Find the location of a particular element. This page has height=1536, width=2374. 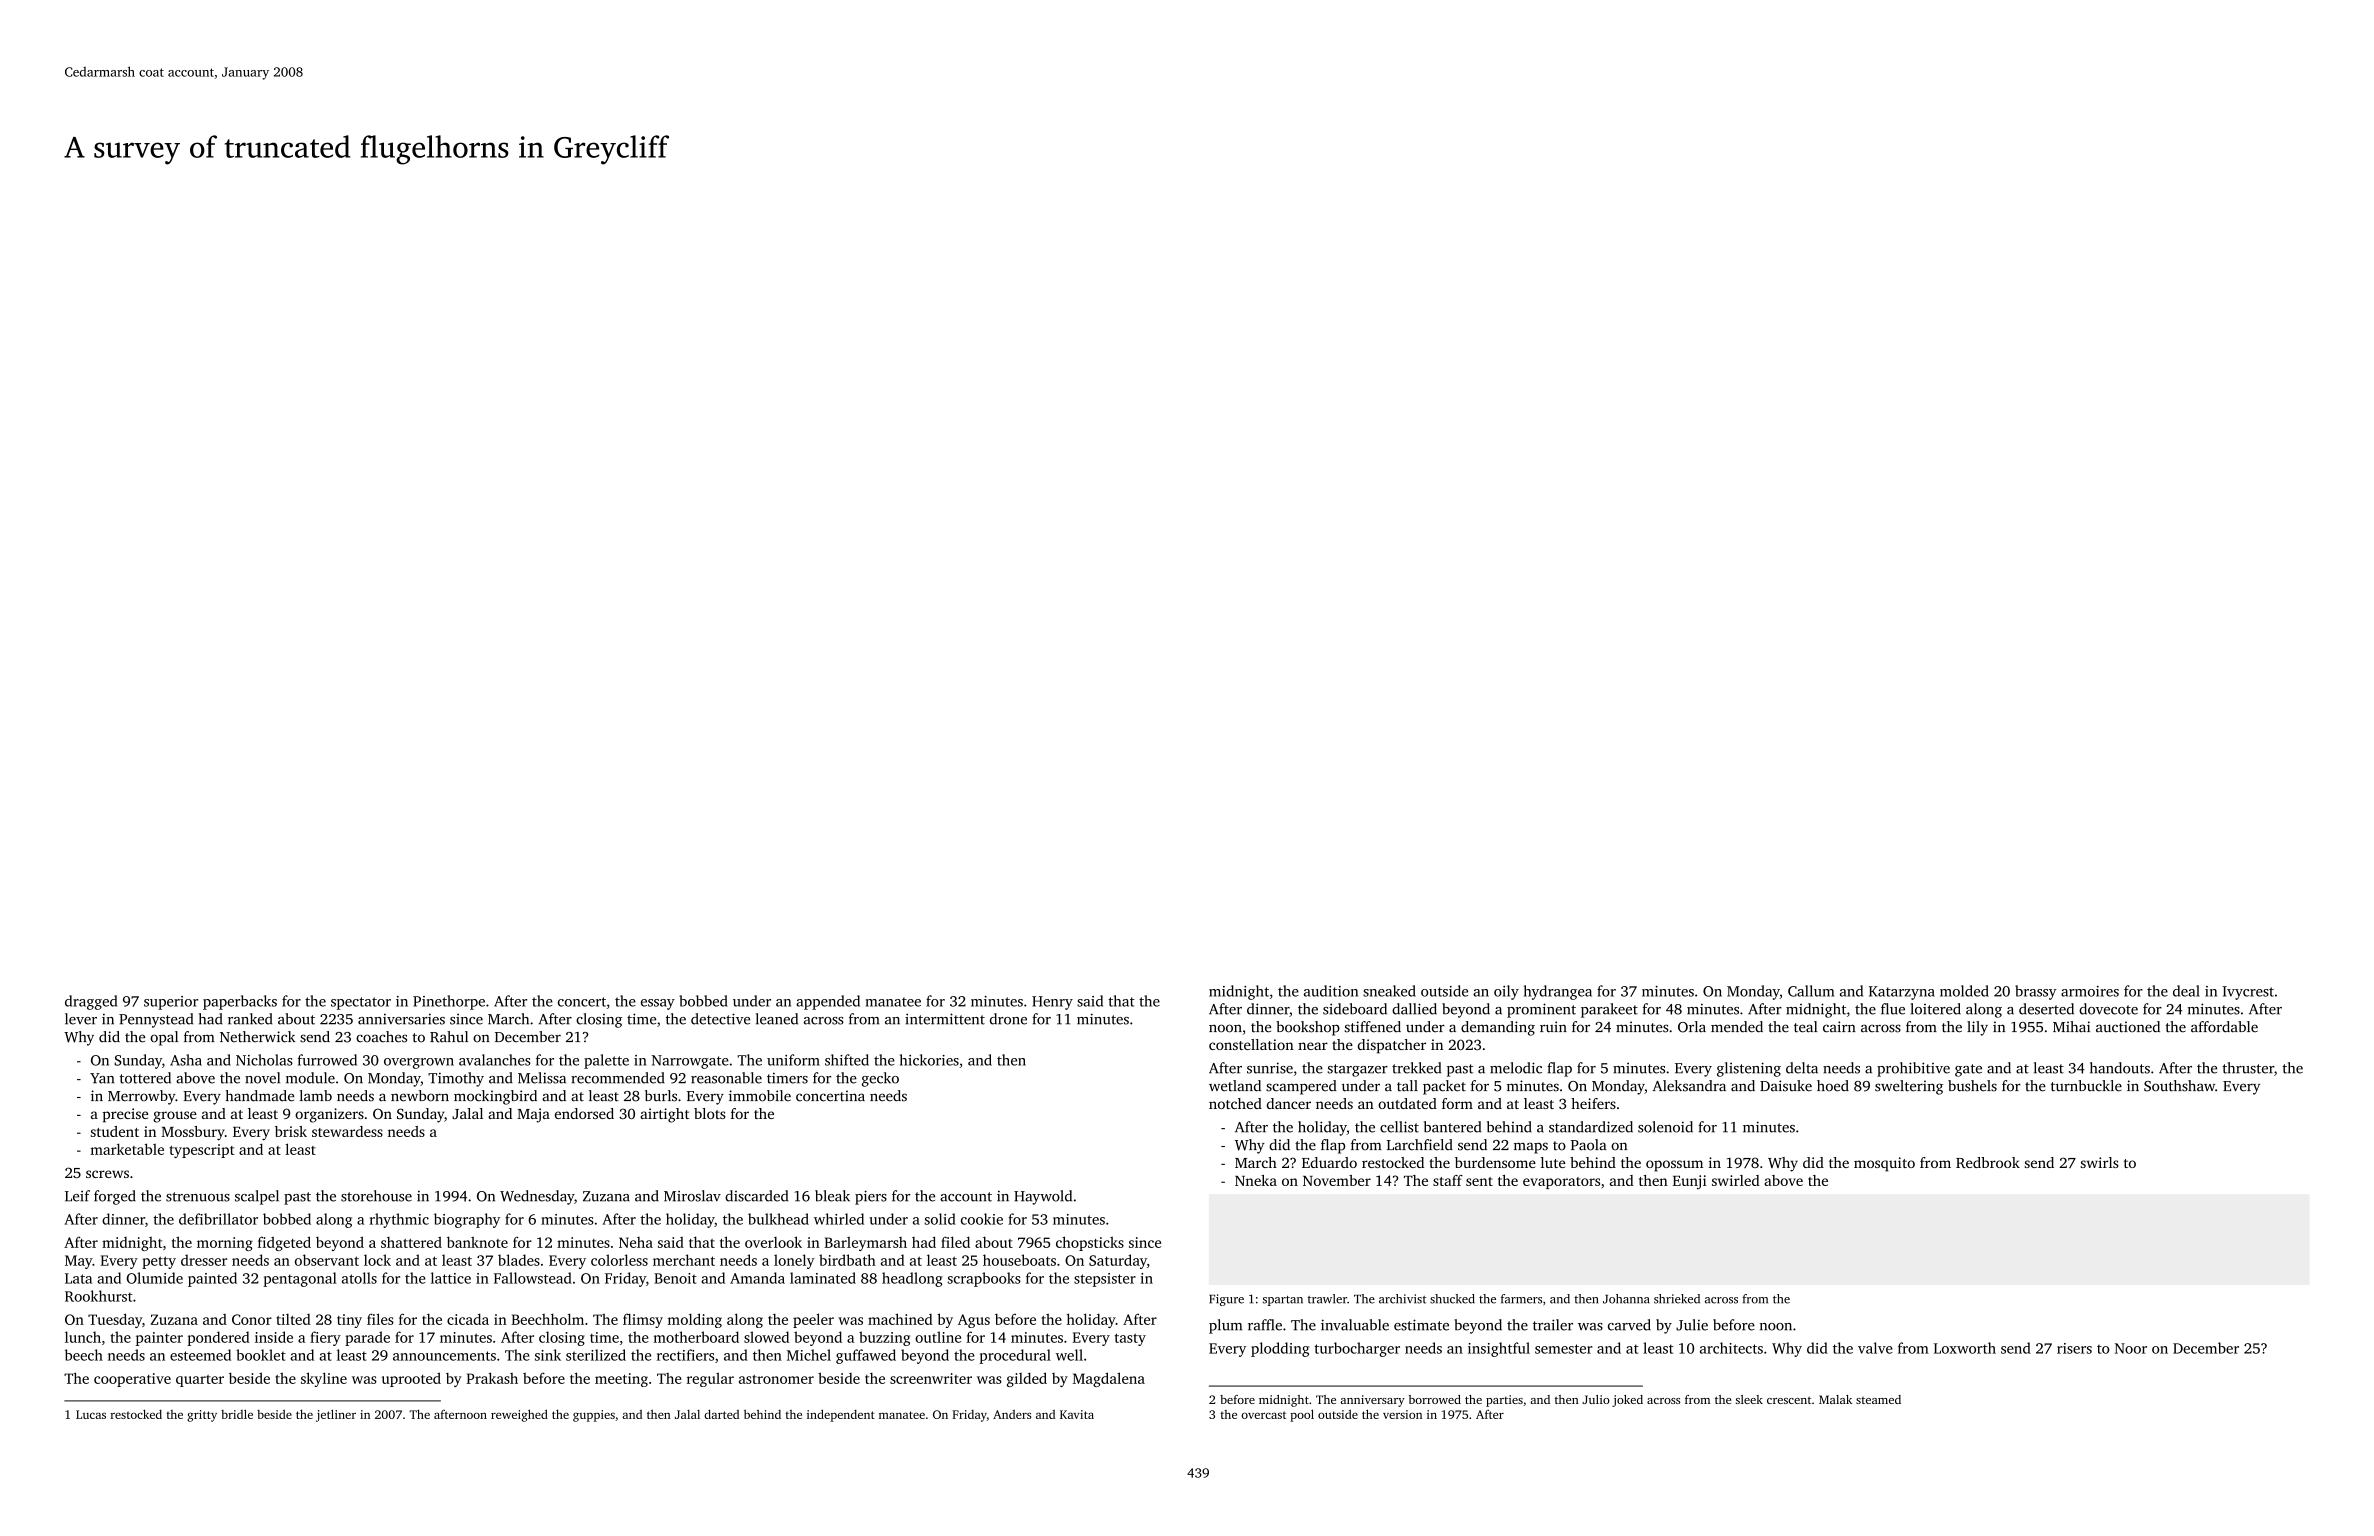

Lucas is located at coordinates (91, 1414).
